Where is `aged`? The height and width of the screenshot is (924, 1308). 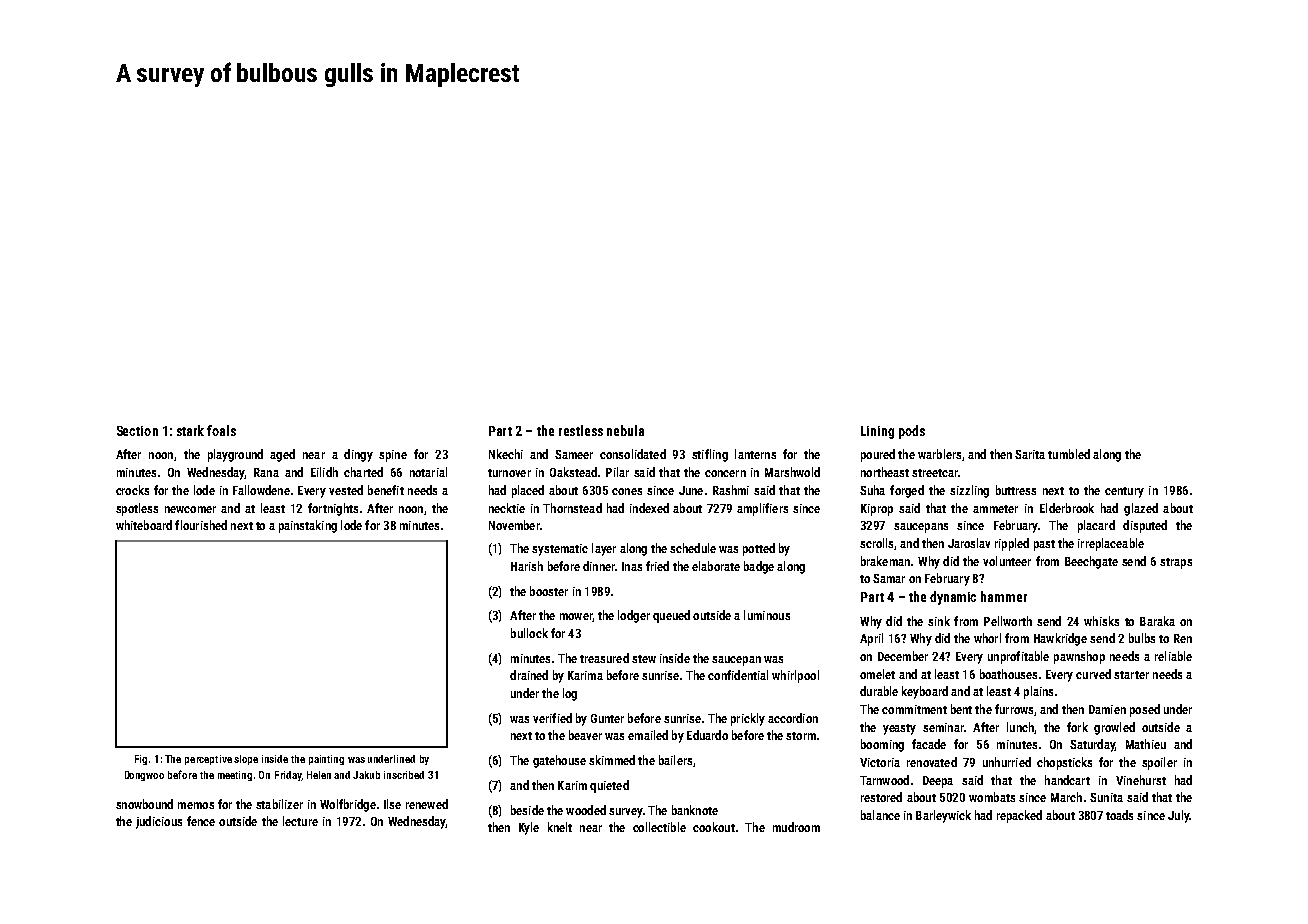 aged is located at coordinates (282, 455).
